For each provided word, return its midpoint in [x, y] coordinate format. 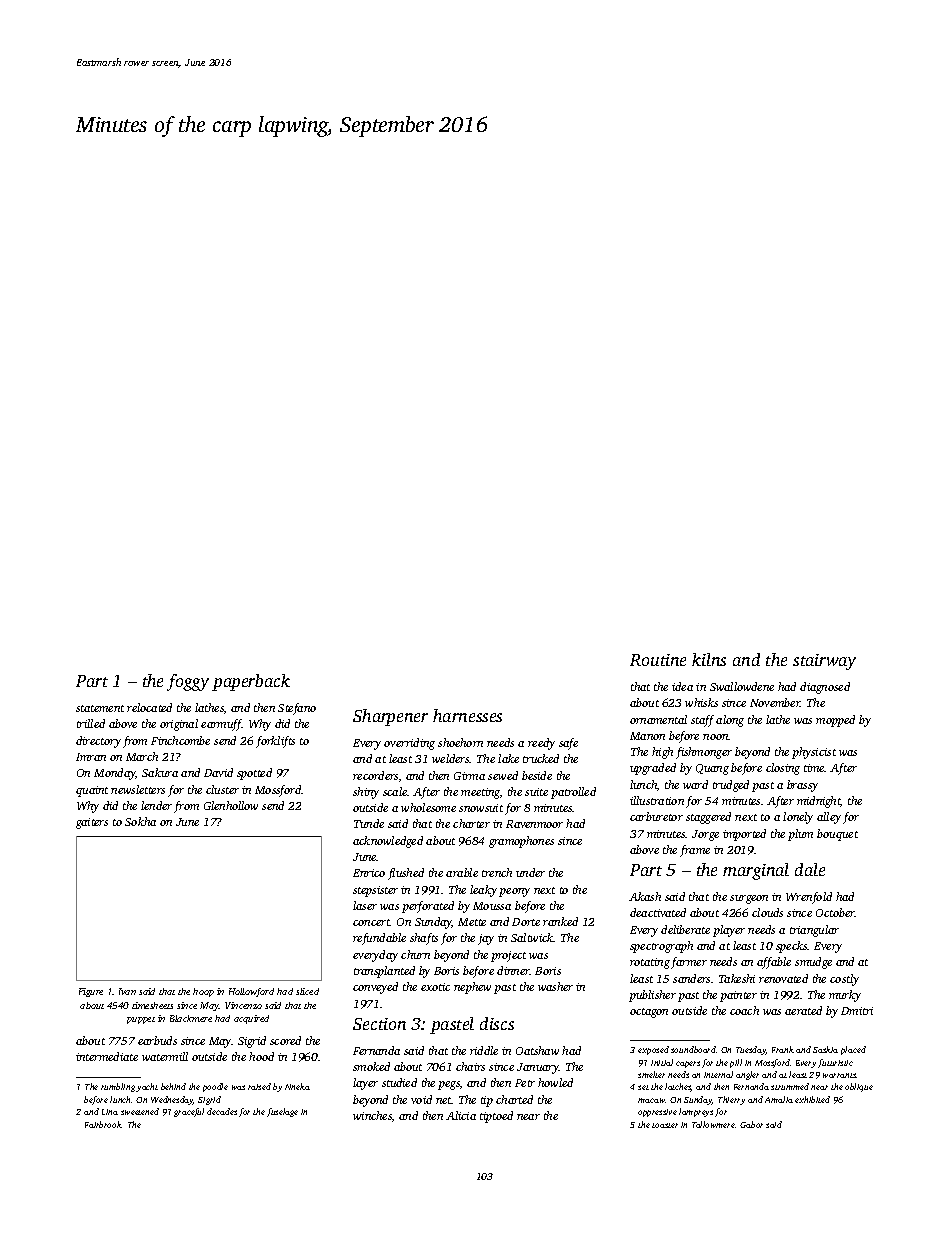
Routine [658, 660]
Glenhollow [231, 805]
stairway [824, 662]
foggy [188, 682]
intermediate [107, 1056]
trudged [731, 786]
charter [471, 823]
